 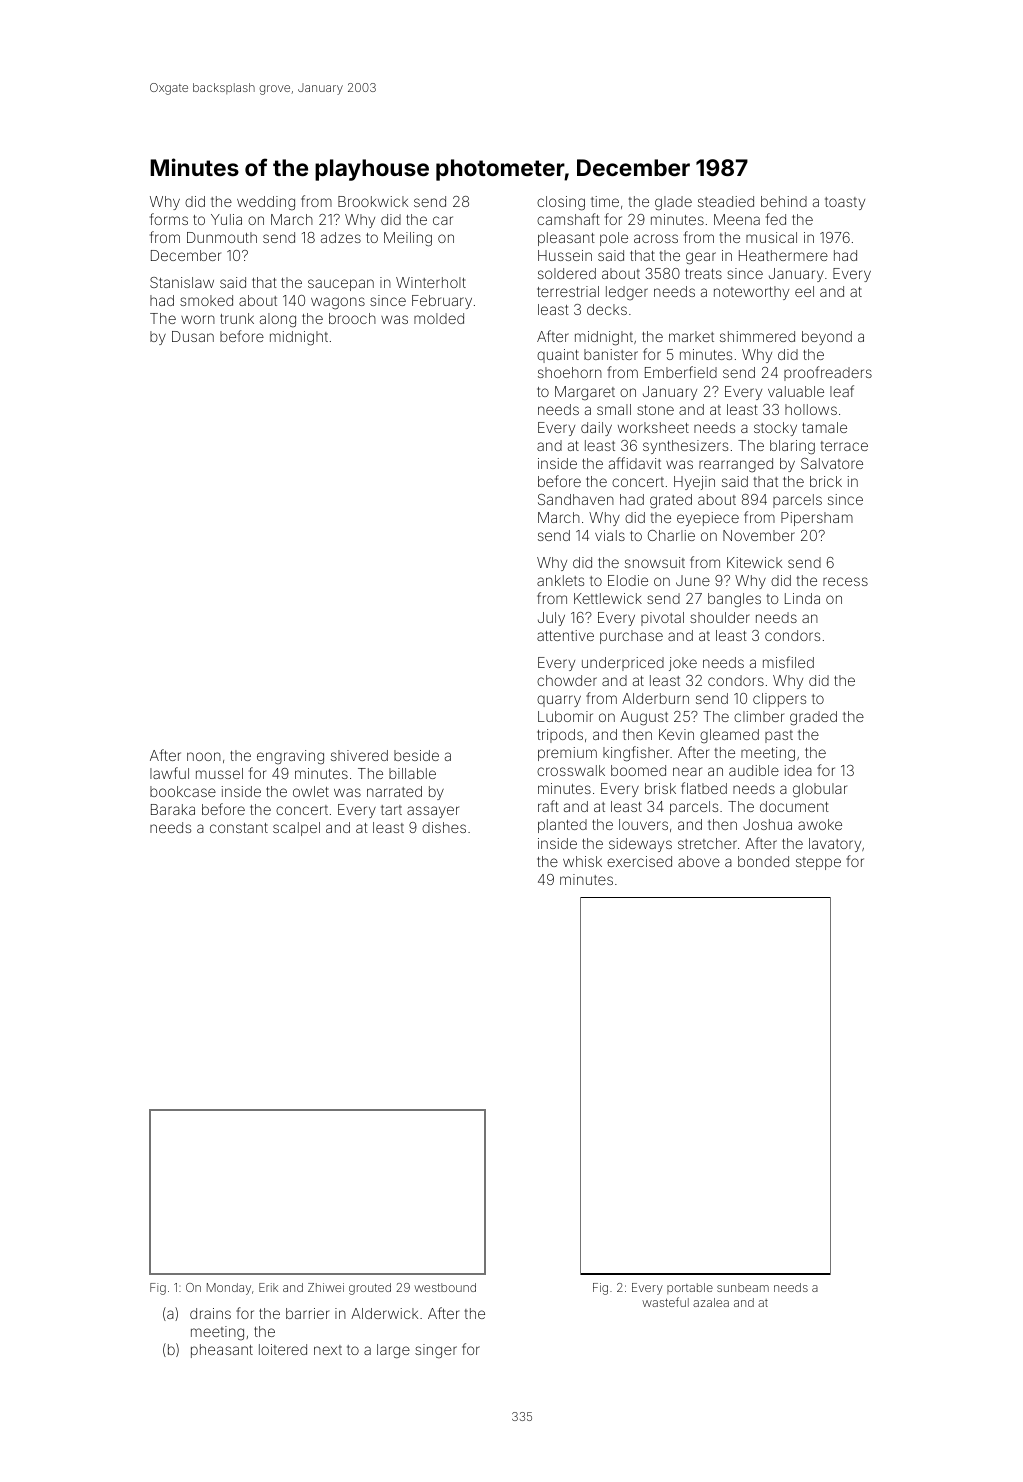 I want to click on loitered, so click(x=283, y=1349).
